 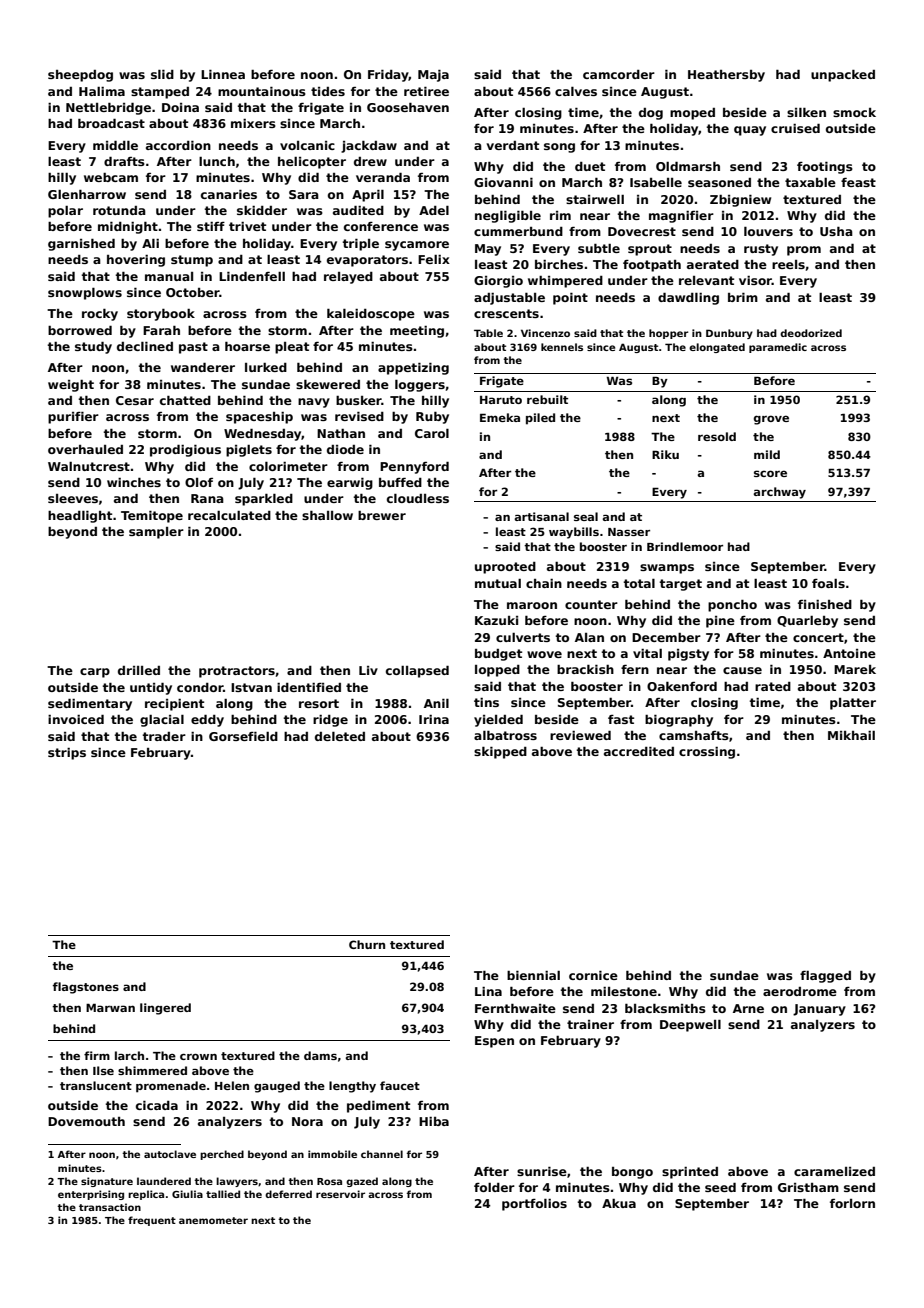 What do you see at coordinates (73, 418) in the document?
I see `purifier` at bounding box center [73, 418].
